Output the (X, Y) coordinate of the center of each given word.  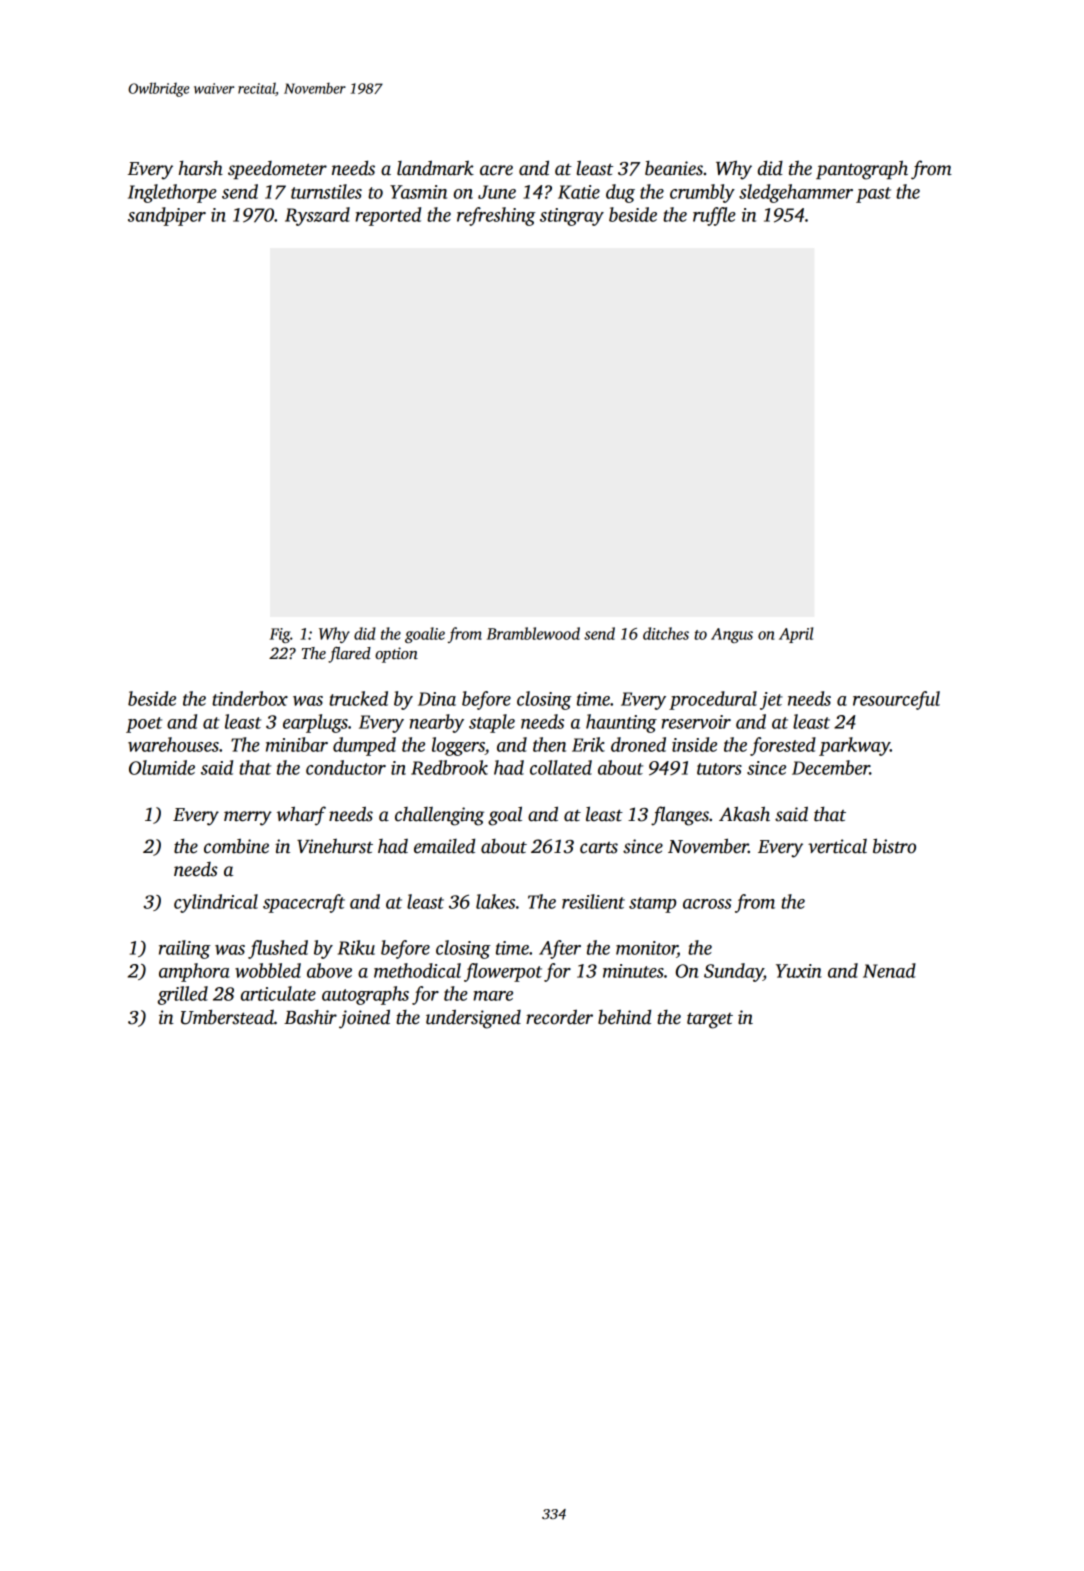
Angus (732, 635)
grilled (183, 995)
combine (236, 846)
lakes (495, 901)
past (873, 195)
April (796, 635)
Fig (280, 635)
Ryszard (317, 216)
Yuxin (799, 971)
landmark (435, 168)
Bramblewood (533, 633)
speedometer (277, 170)
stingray (572, 217)
